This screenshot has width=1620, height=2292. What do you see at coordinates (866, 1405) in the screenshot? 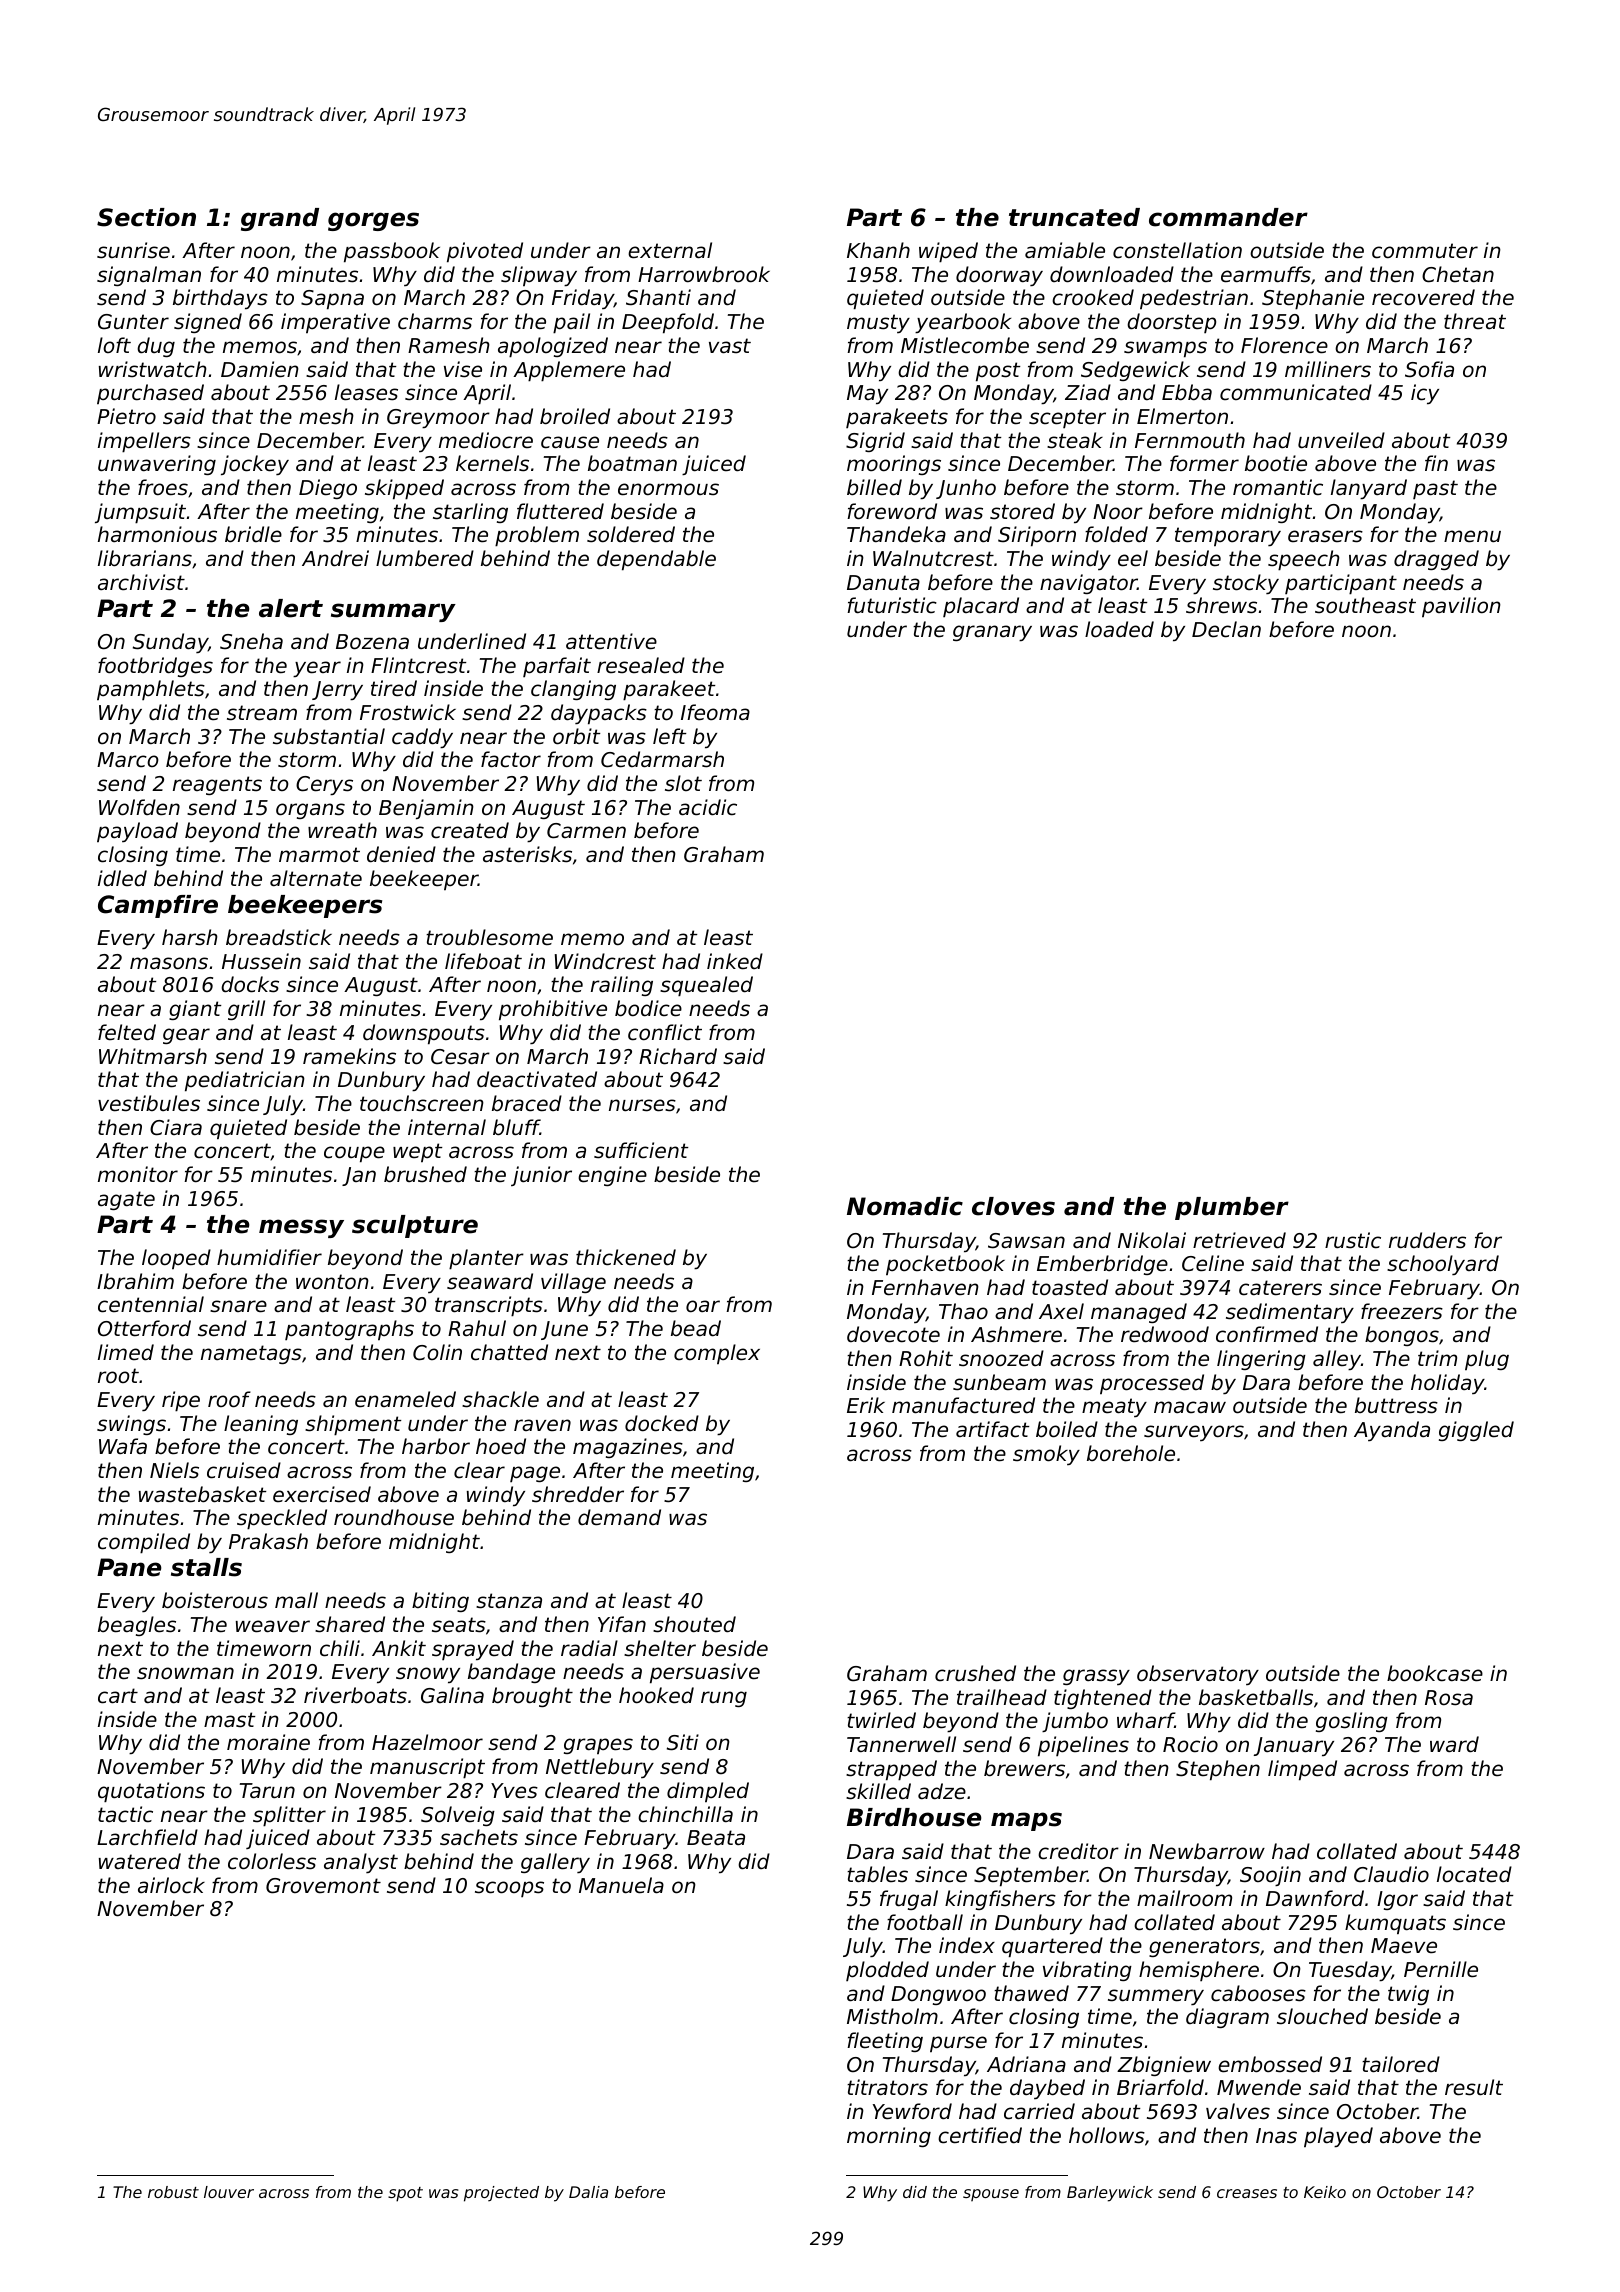
I see `Erik` at bounding box center [866, 1405].
